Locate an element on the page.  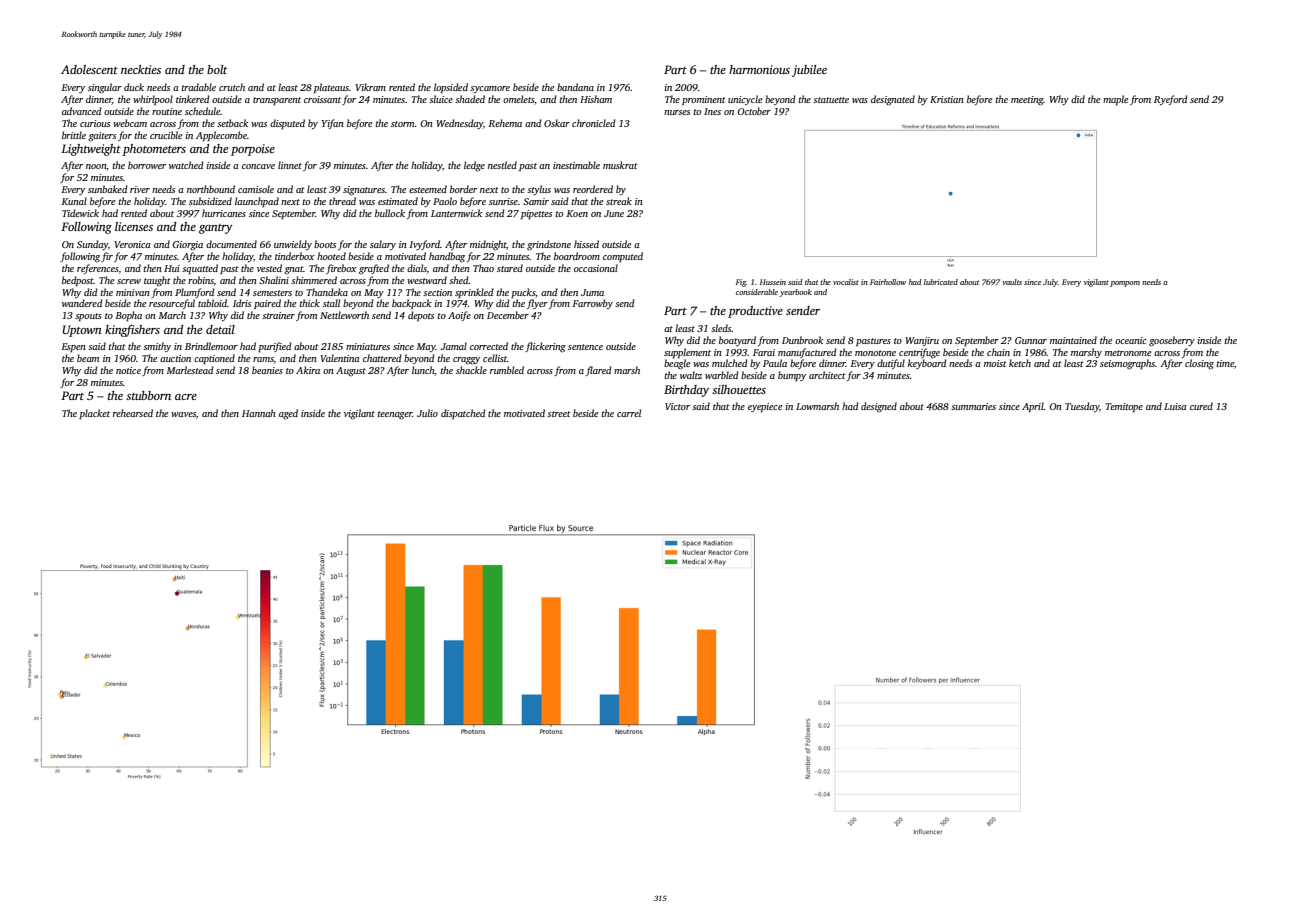
vaults is located at coordinates (1012, 282).
